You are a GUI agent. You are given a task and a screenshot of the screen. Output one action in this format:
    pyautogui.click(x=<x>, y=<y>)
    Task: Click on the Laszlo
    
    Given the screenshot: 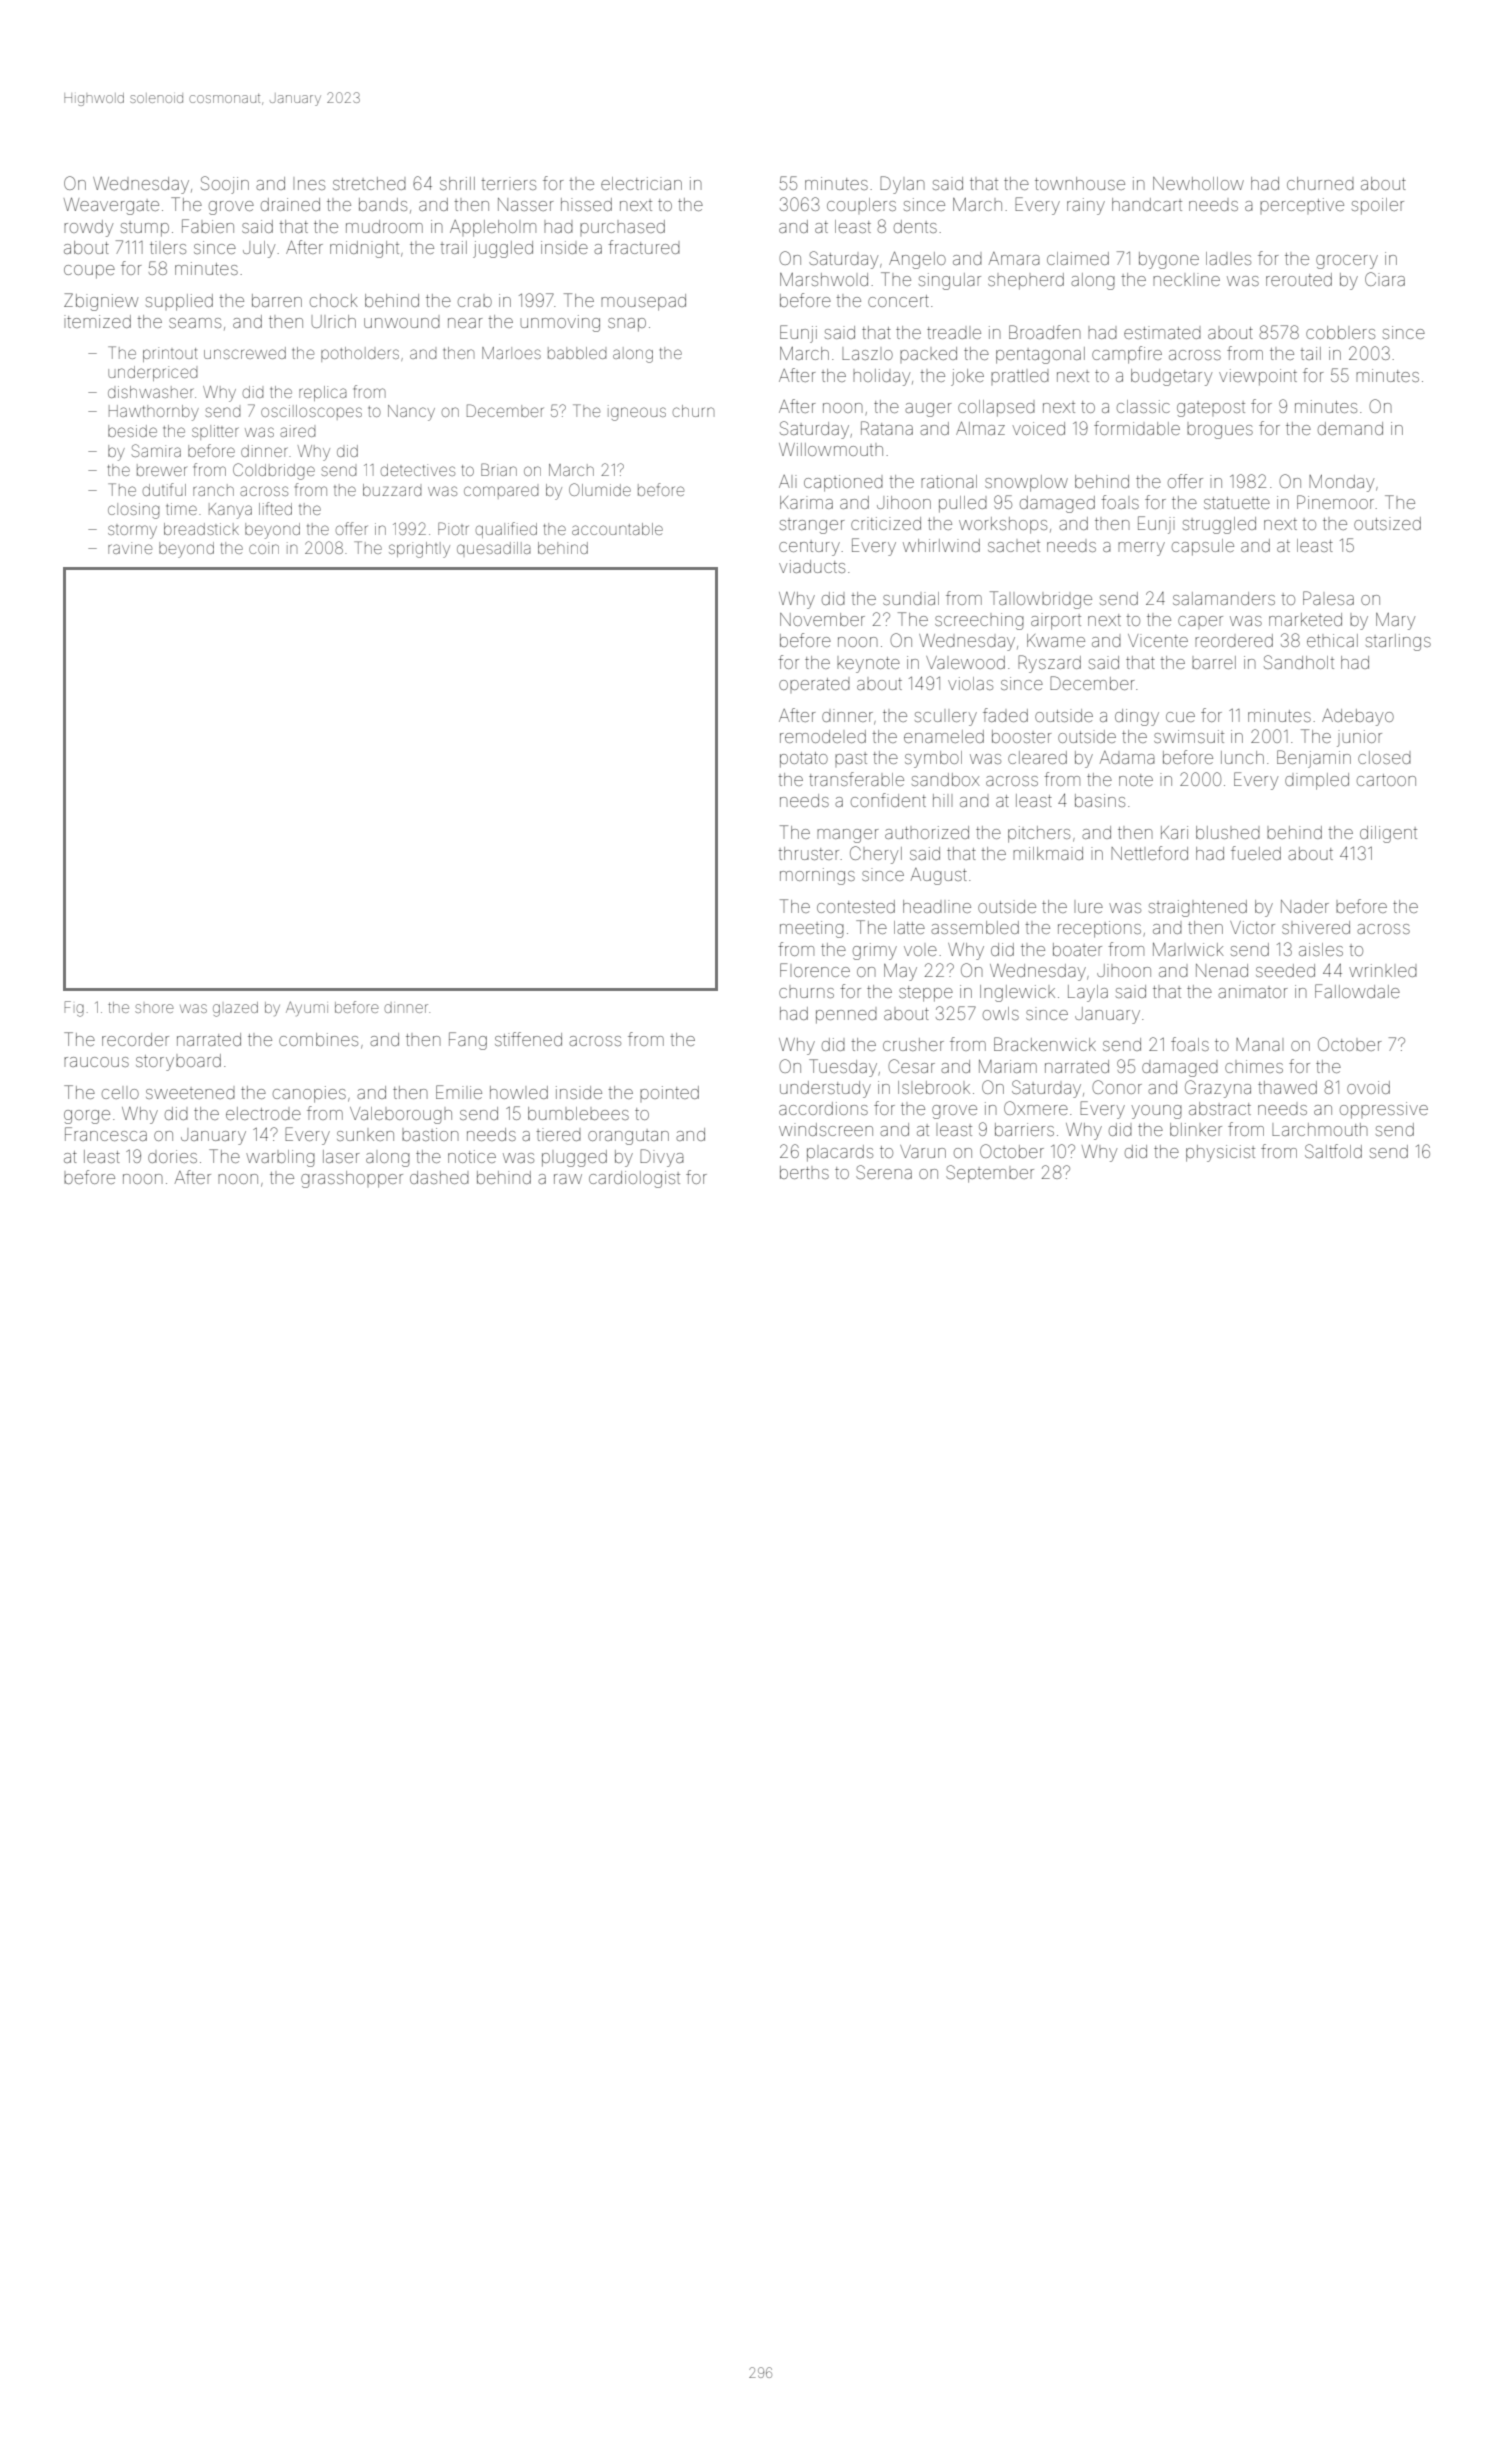 What is the action you would take?
    pyautogui.click(x=867, y=353)
